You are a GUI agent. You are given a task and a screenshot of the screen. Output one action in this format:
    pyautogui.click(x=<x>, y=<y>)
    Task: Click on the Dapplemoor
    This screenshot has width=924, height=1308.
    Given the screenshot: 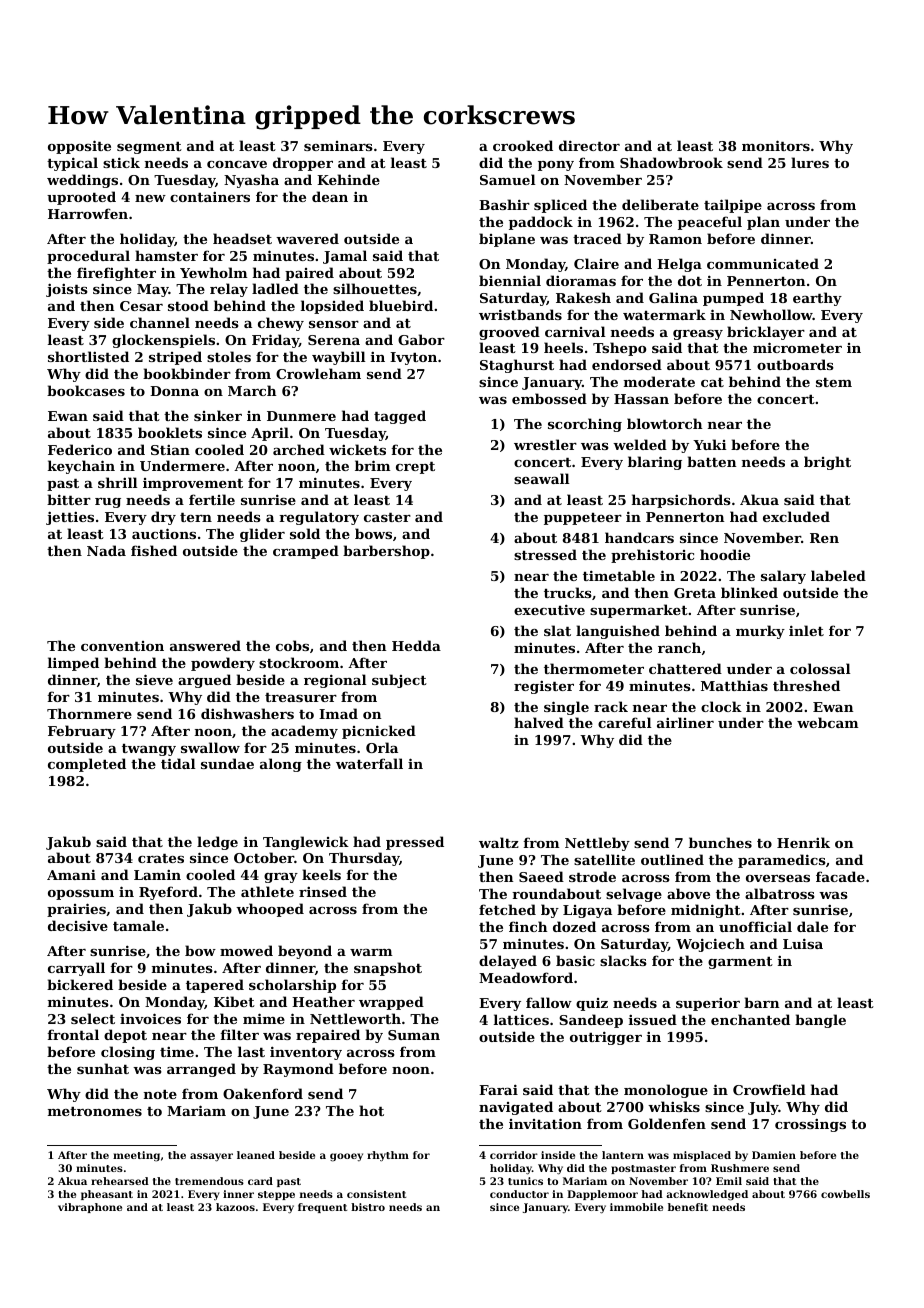 What is the action you would take?
    pyautogui.click(x=602, y=1195)
